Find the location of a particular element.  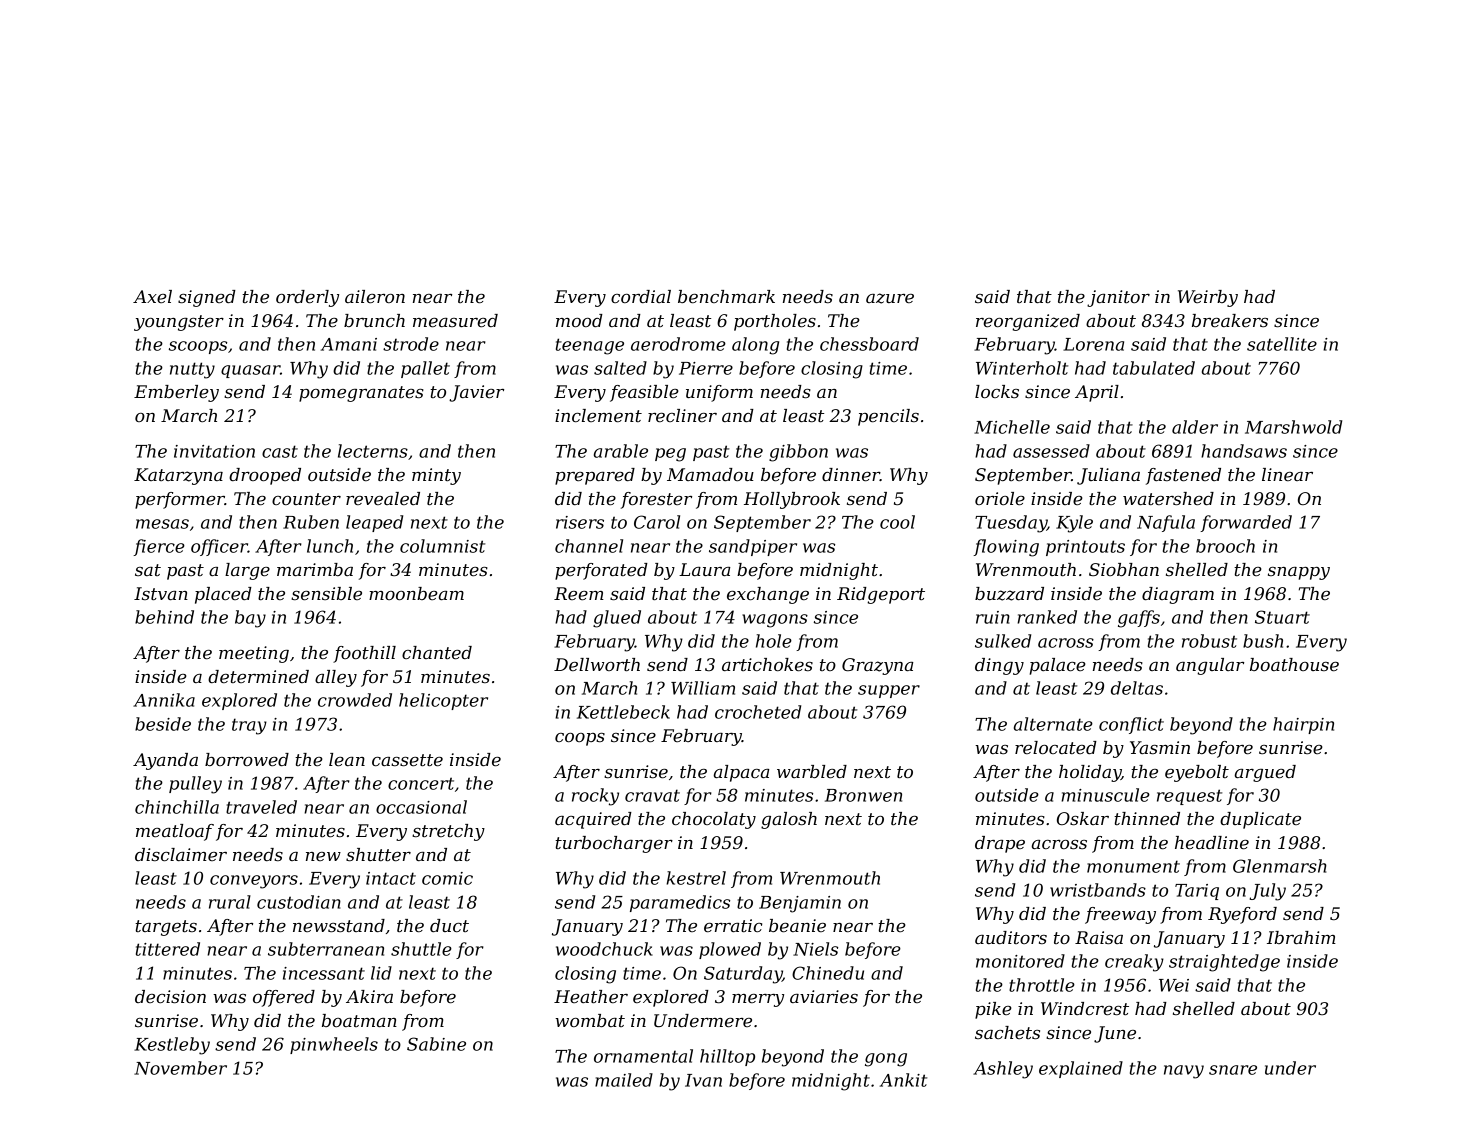

cordial is located at coordinates (641, 296).
